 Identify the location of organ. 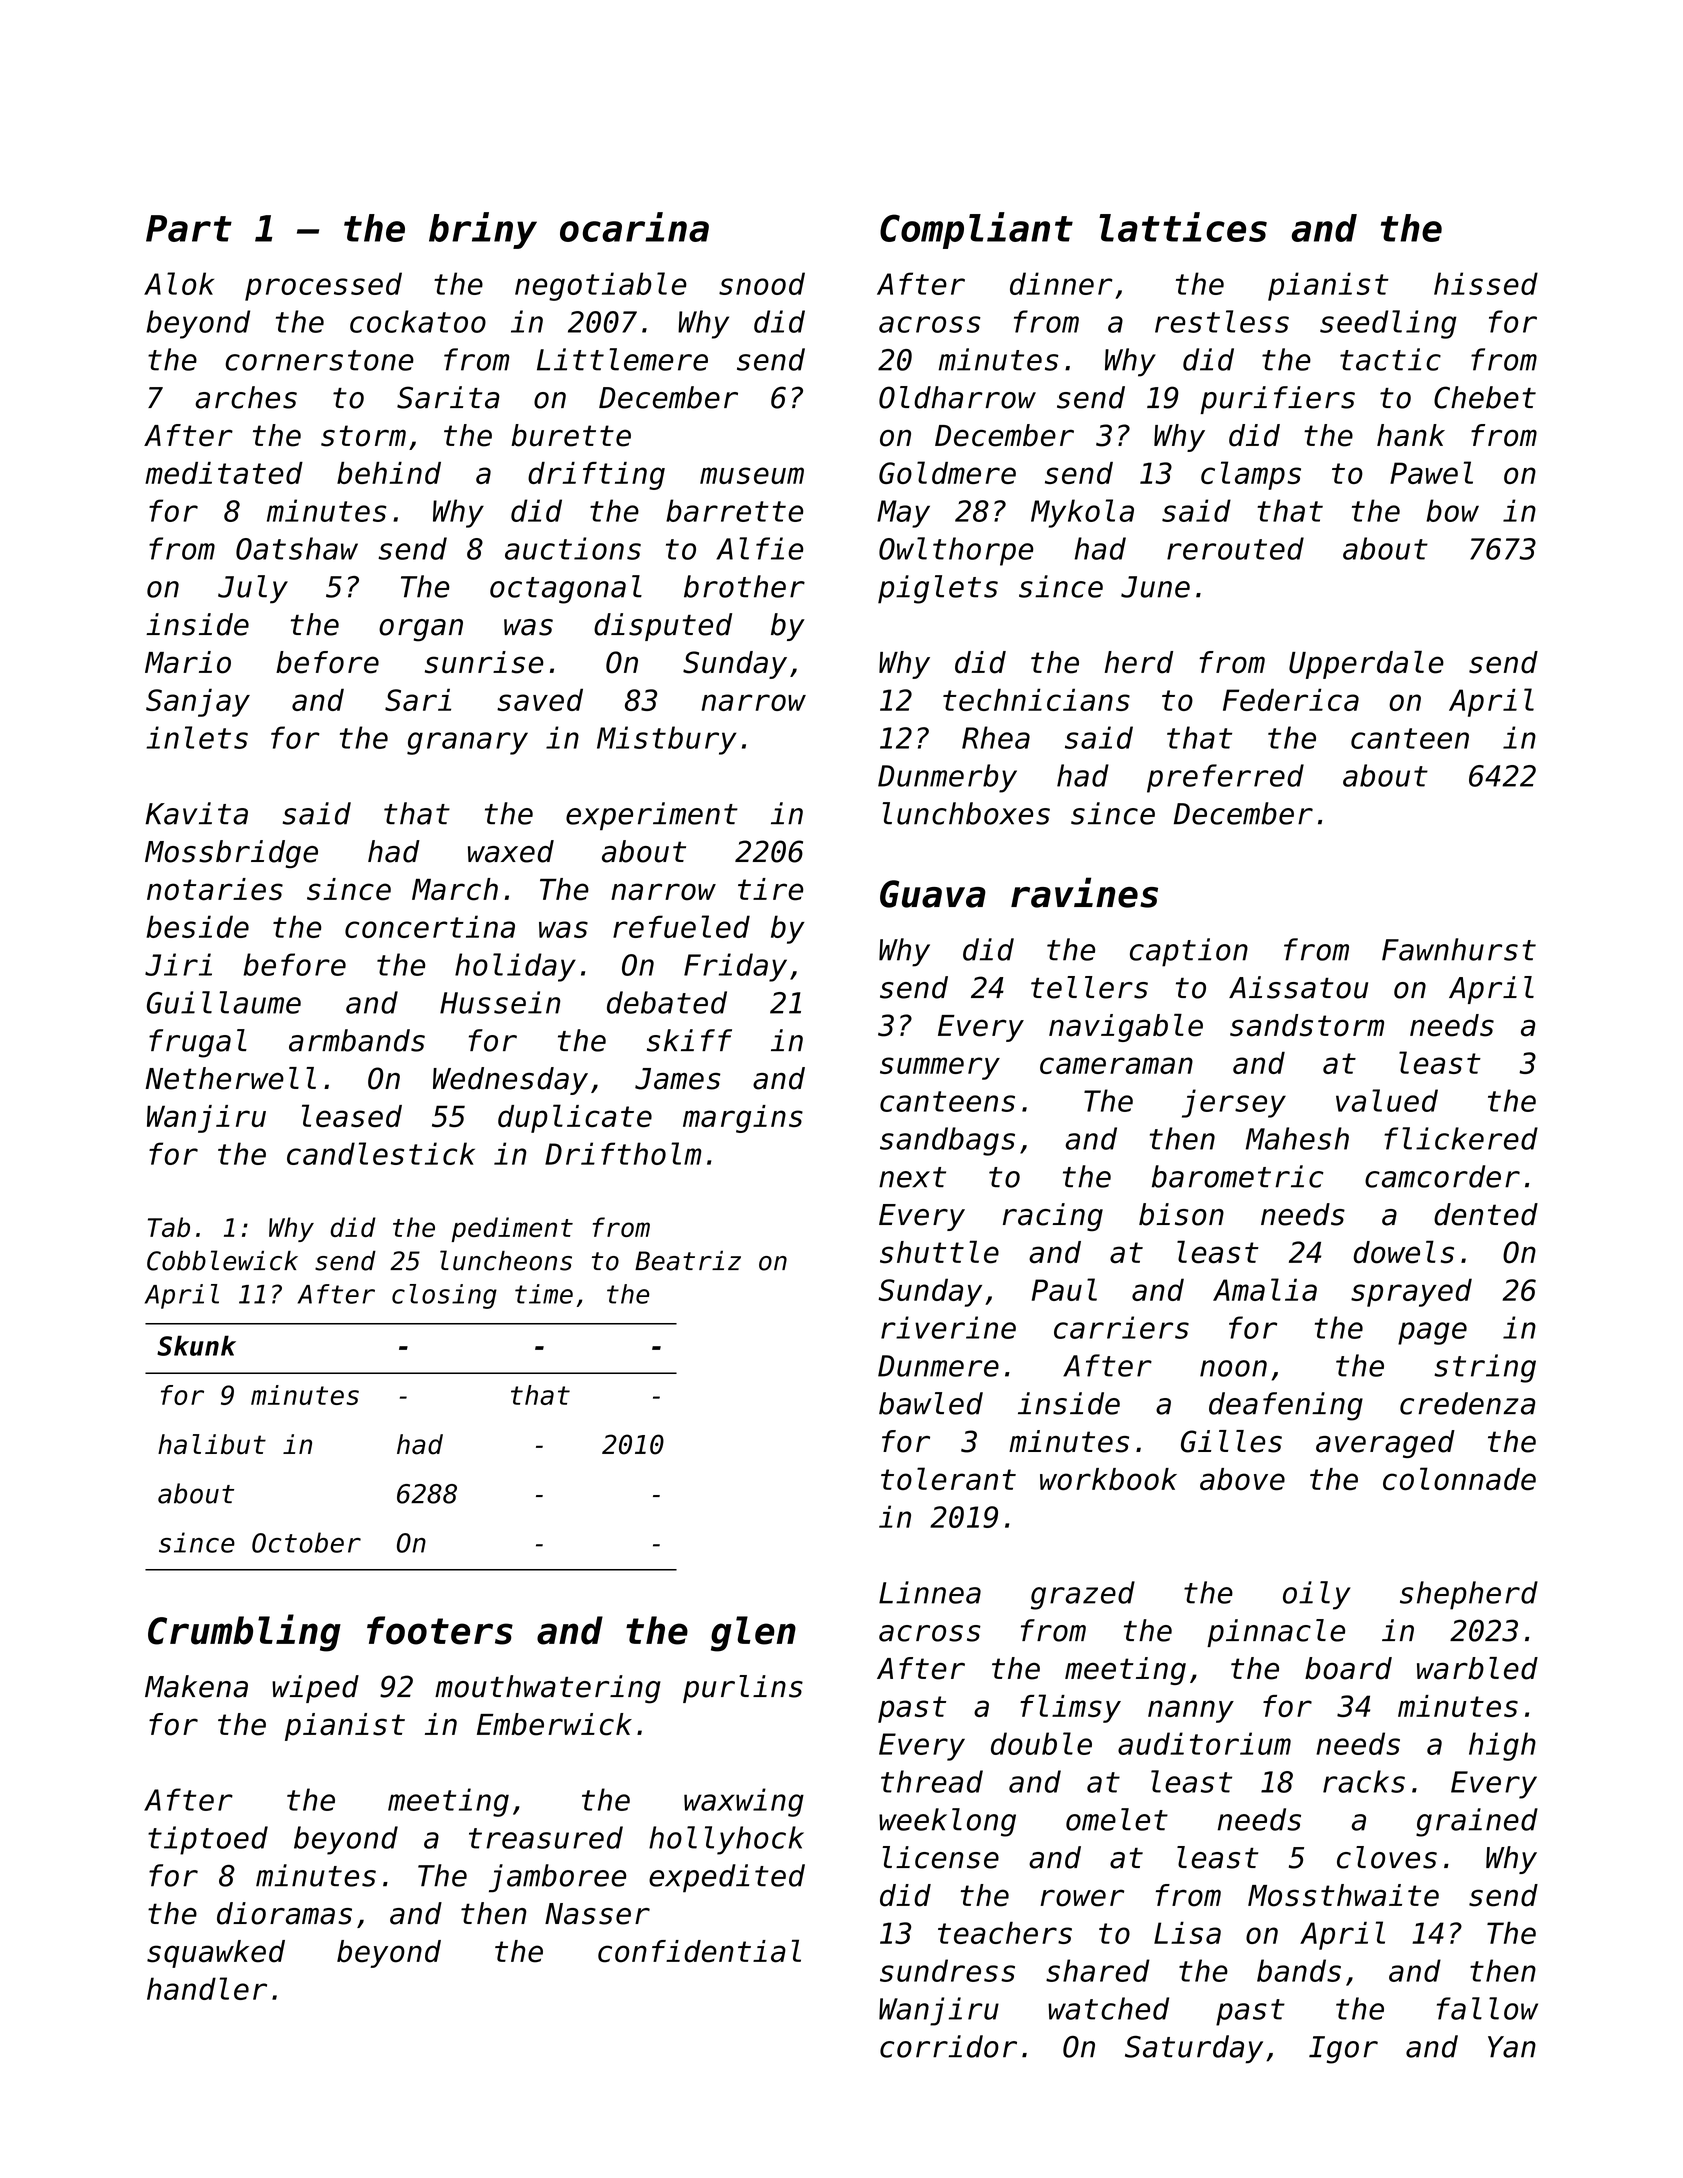
(421, 630).
